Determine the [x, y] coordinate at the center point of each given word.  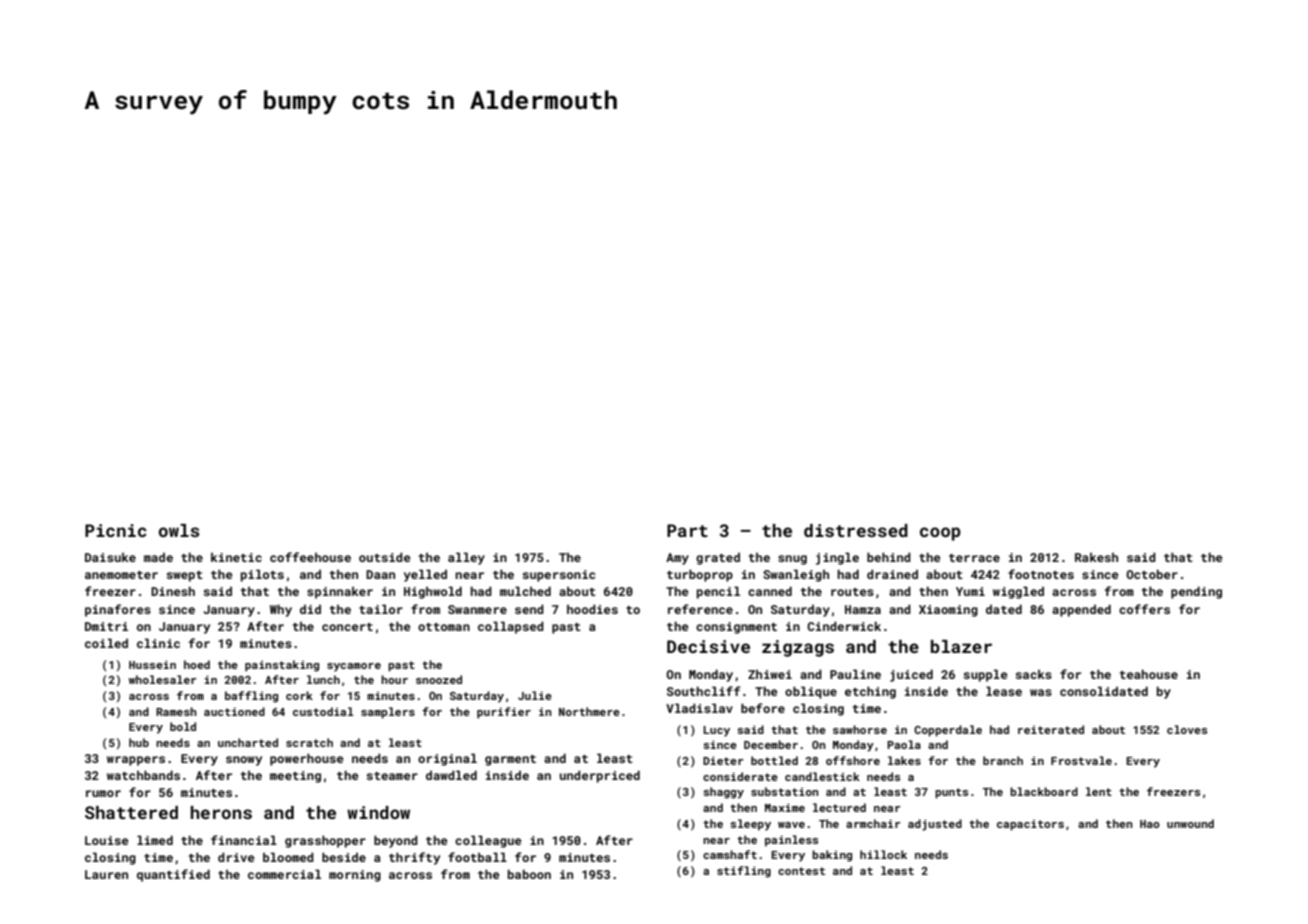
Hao [1150, 824]
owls [179, 530]
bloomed [288, 857]
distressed [856, 530]
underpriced [600, 776]
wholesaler [163, 679]
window [378, 812]
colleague [488, 841]
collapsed [511, 627]
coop [940, 534]
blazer [961, 646]
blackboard [1044, 791]
